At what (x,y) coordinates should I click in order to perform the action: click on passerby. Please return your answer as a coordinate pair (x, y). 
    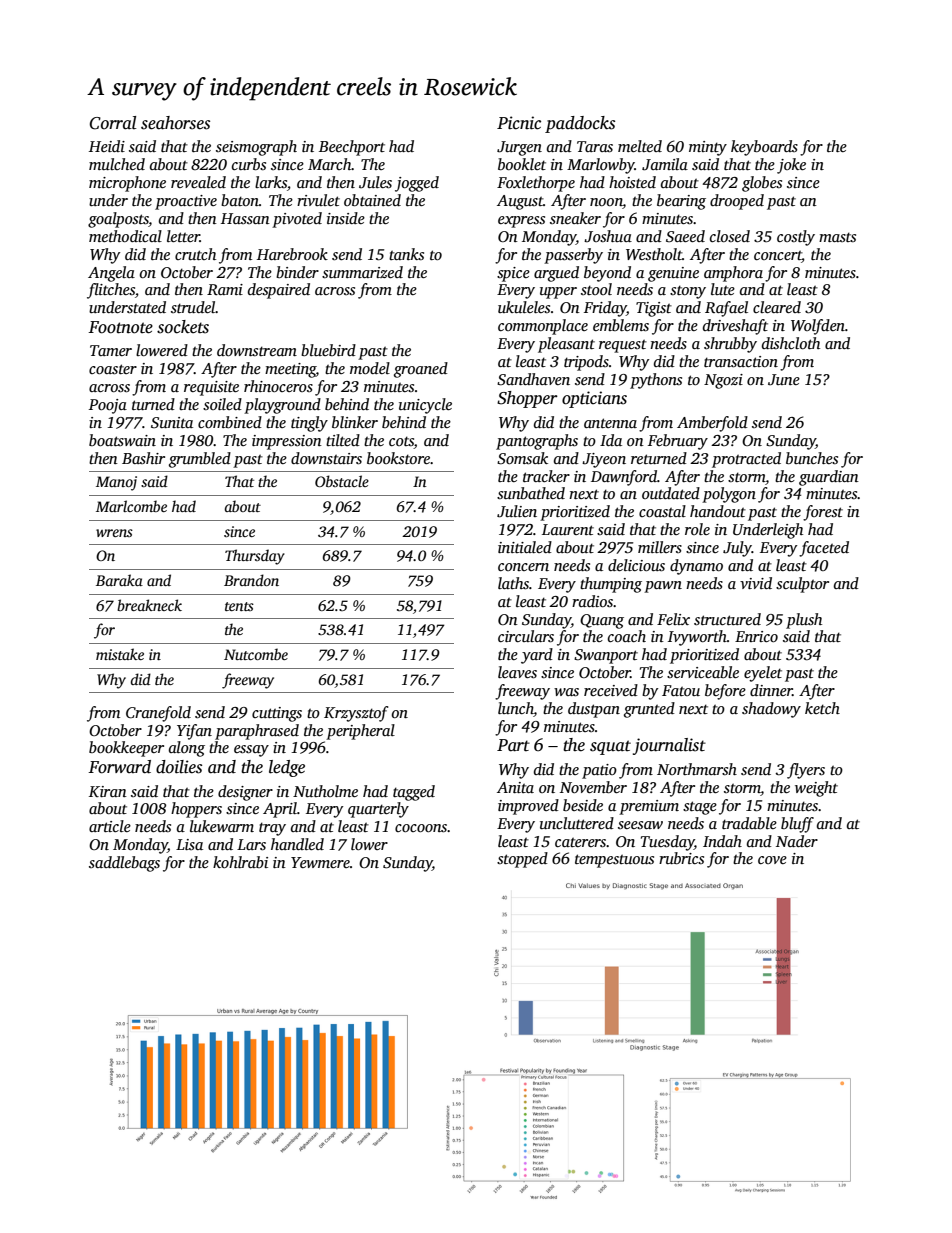
    Looking at the image, I should click on (573, 256).
